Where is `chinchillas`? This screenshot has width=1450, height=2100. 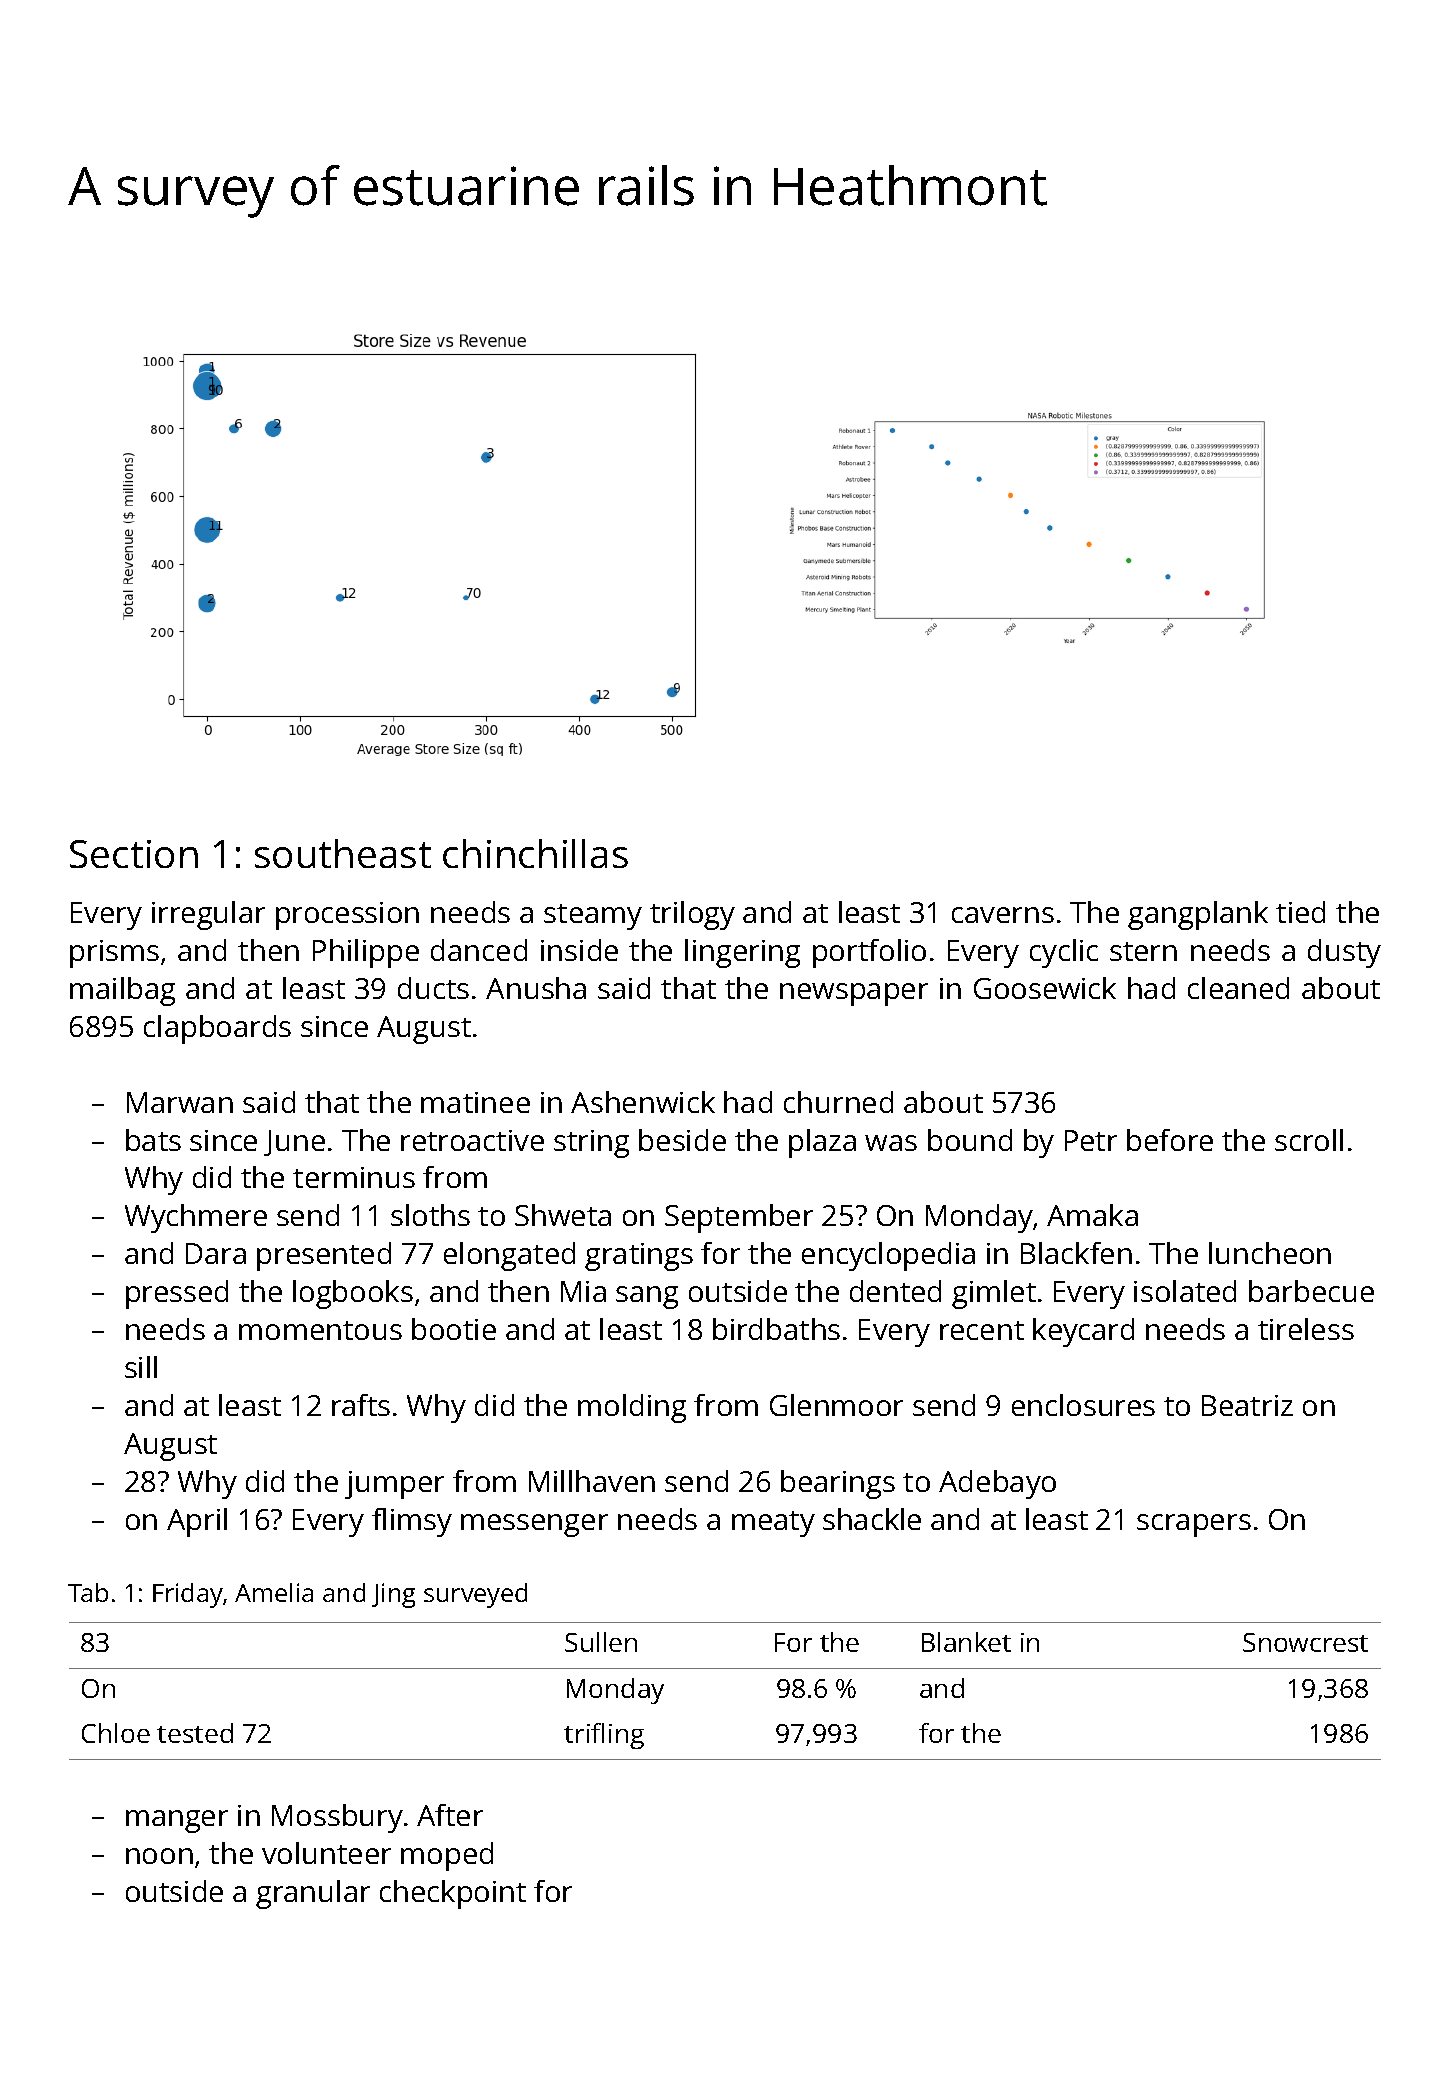 chinchillas is located at coordinates (535, 853).
